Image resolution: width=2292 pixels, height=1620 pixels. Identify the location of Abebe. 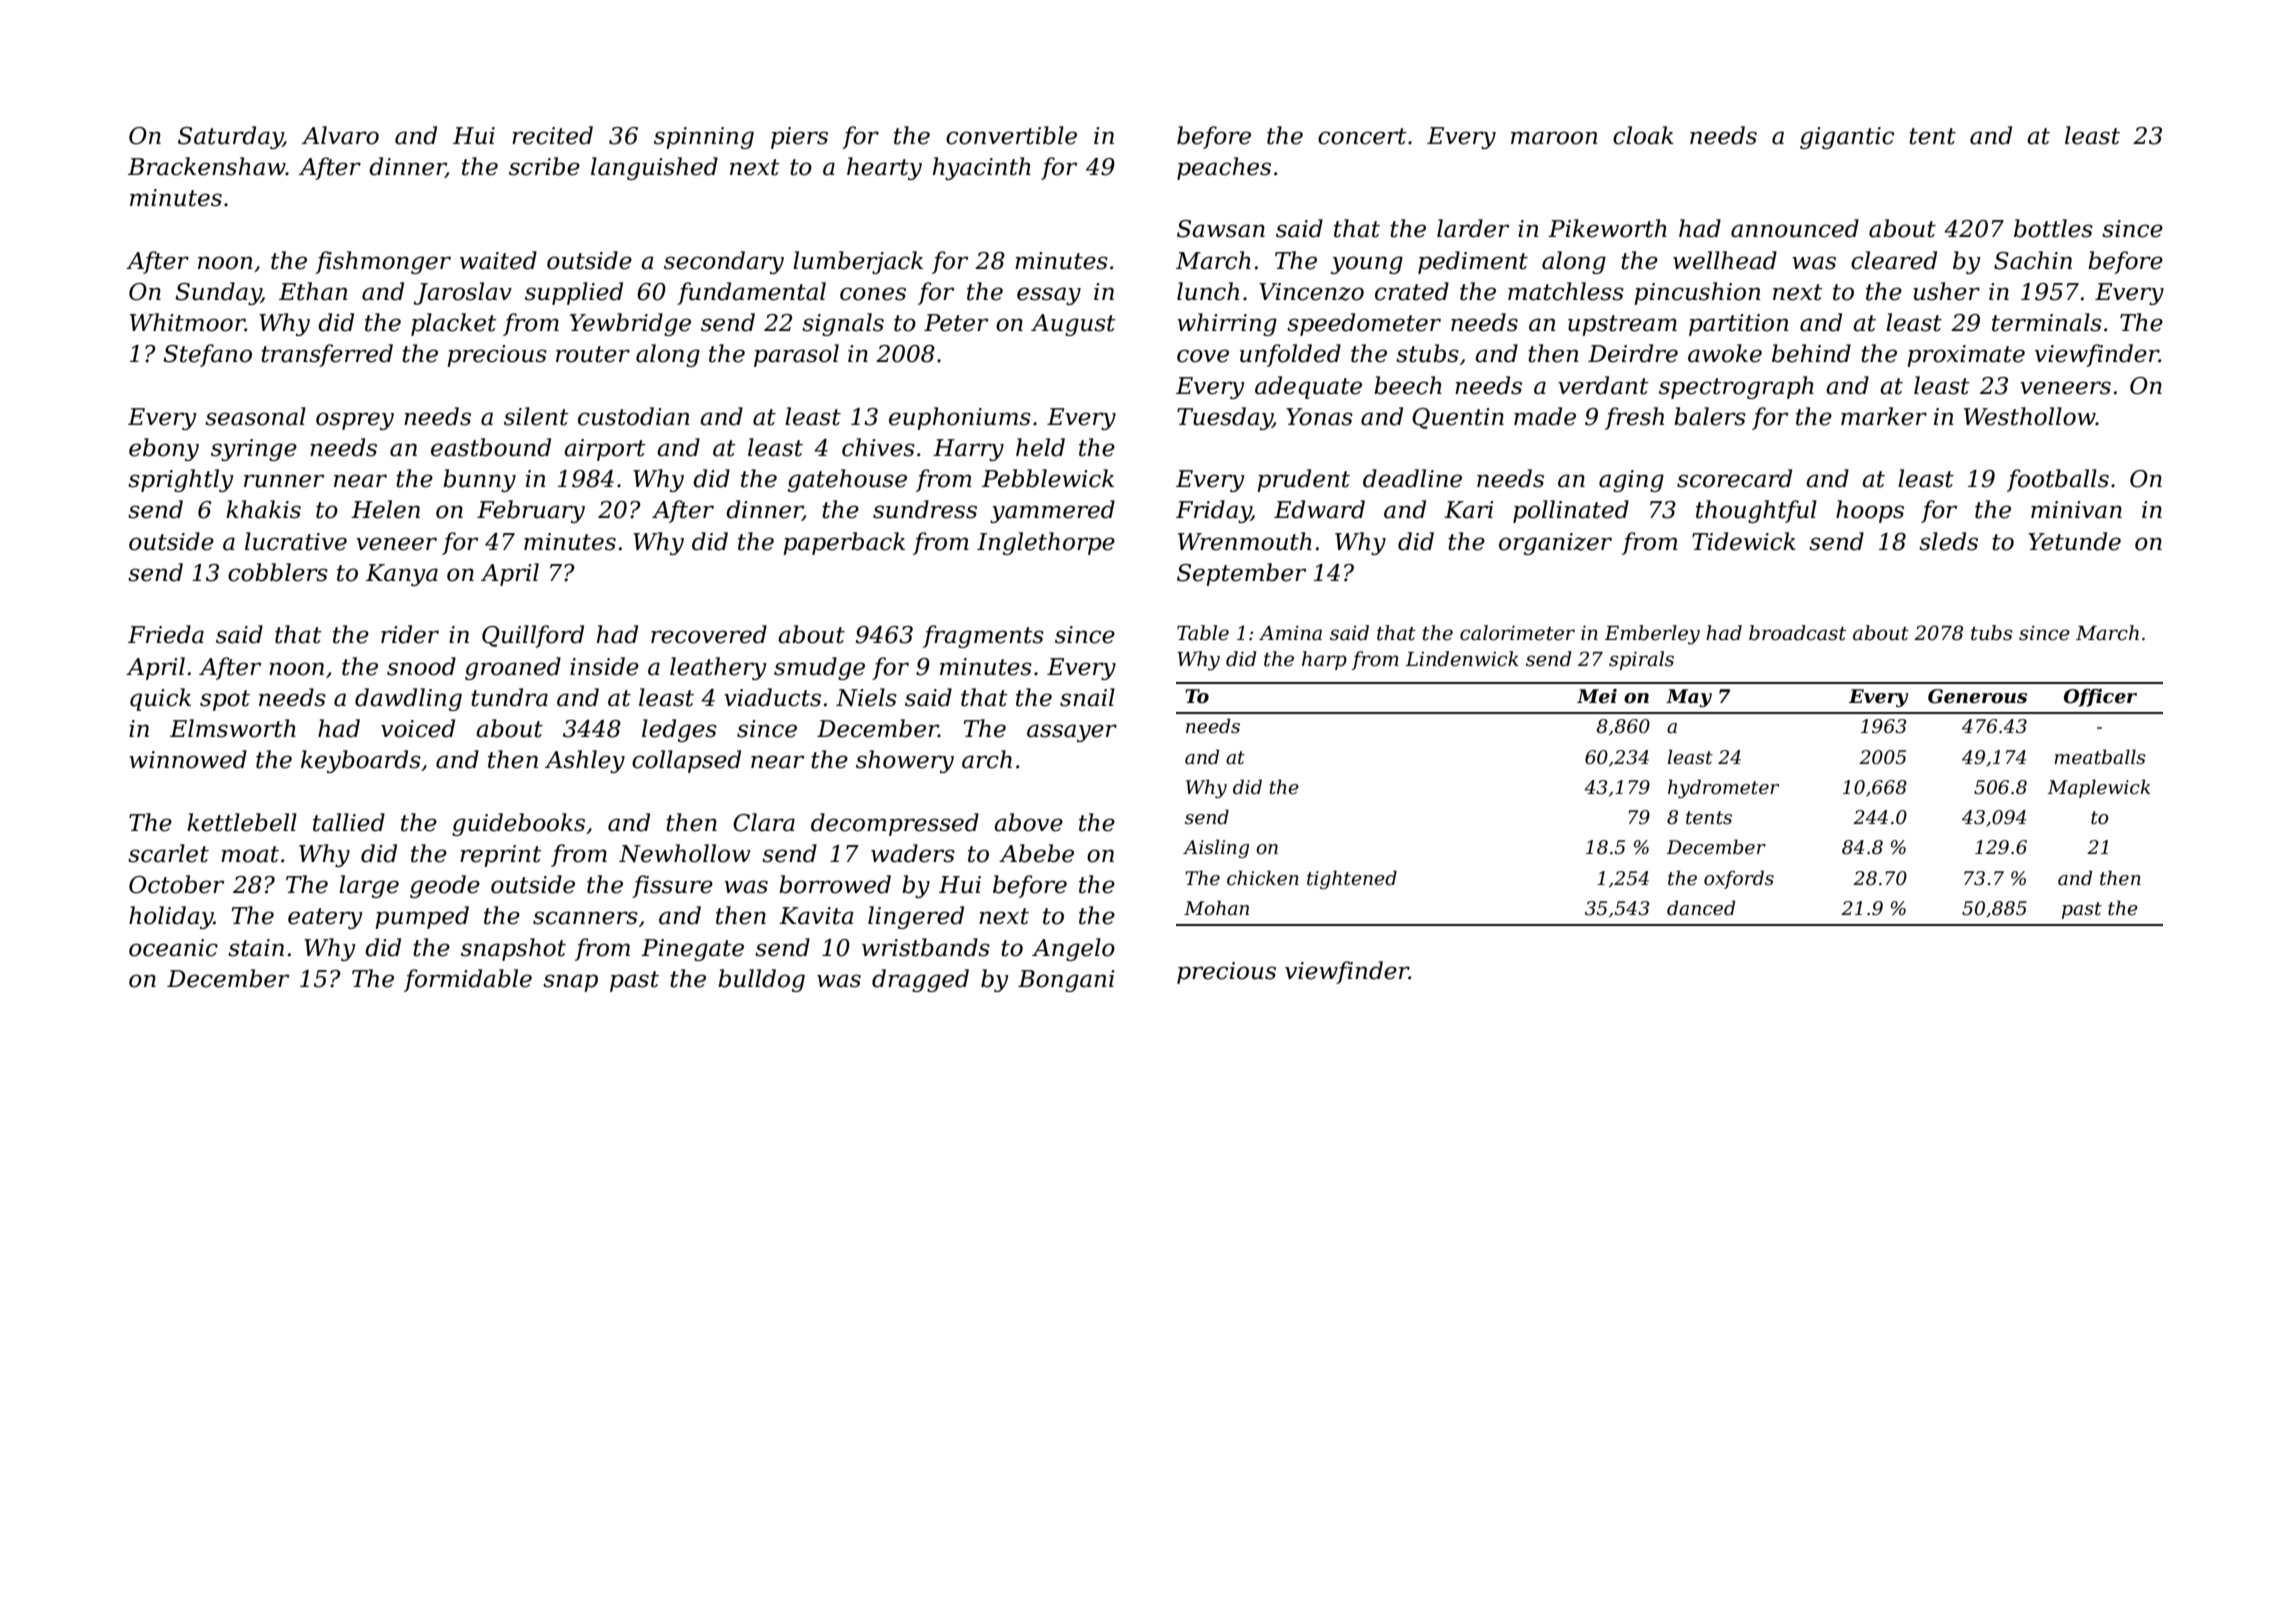
(1036, 853).
